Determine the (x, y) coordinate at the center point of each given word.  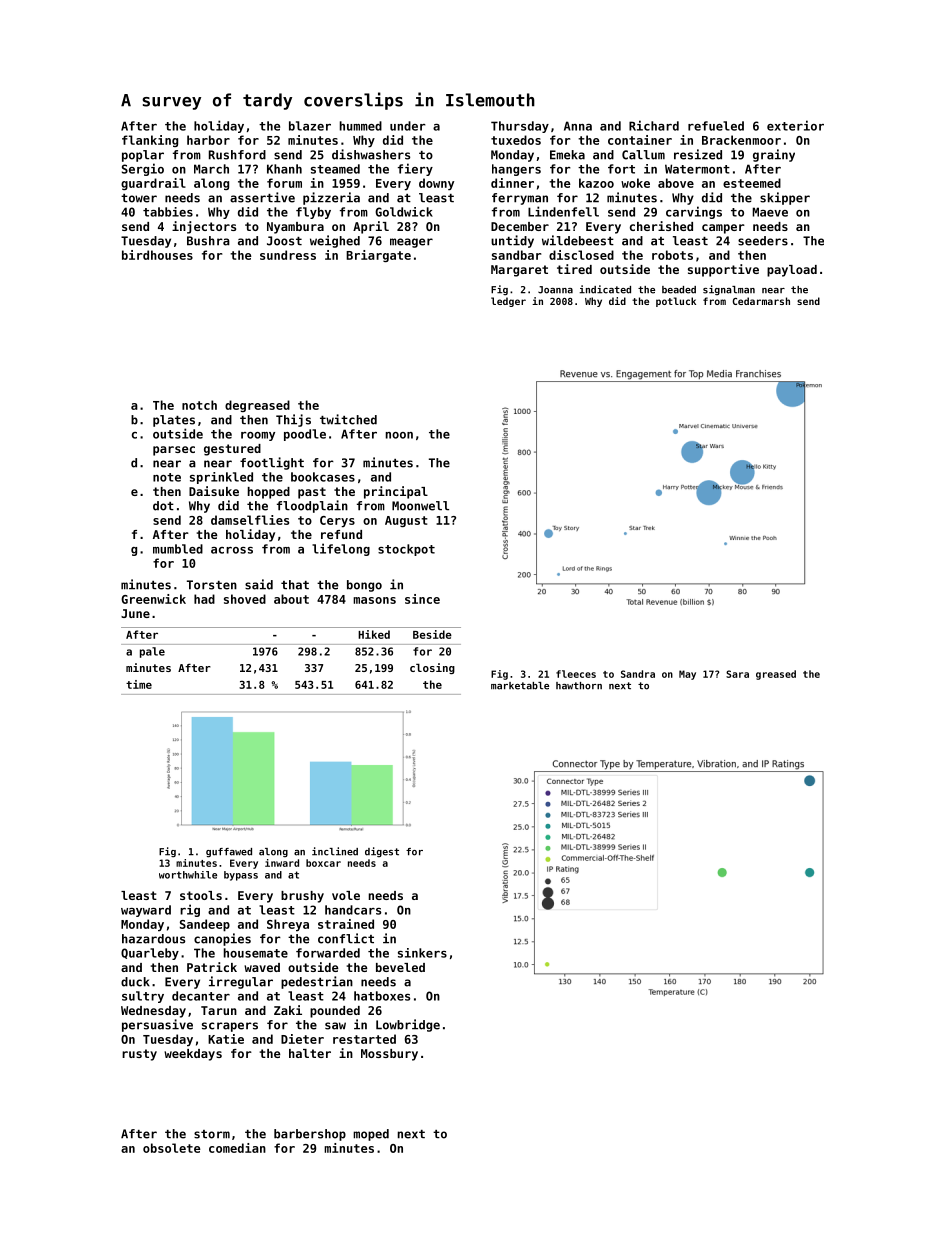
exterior (795, 125)
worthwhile (188, 875)
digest (382, 852)
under (408, 126)
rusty (139, 1055)
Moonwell (420, 506)
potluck (676, 302)
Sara (737, 674)
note (167, 477)
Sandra (638, 674)
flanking (150, 141)
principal (396, 492)
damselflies (250, 520)
